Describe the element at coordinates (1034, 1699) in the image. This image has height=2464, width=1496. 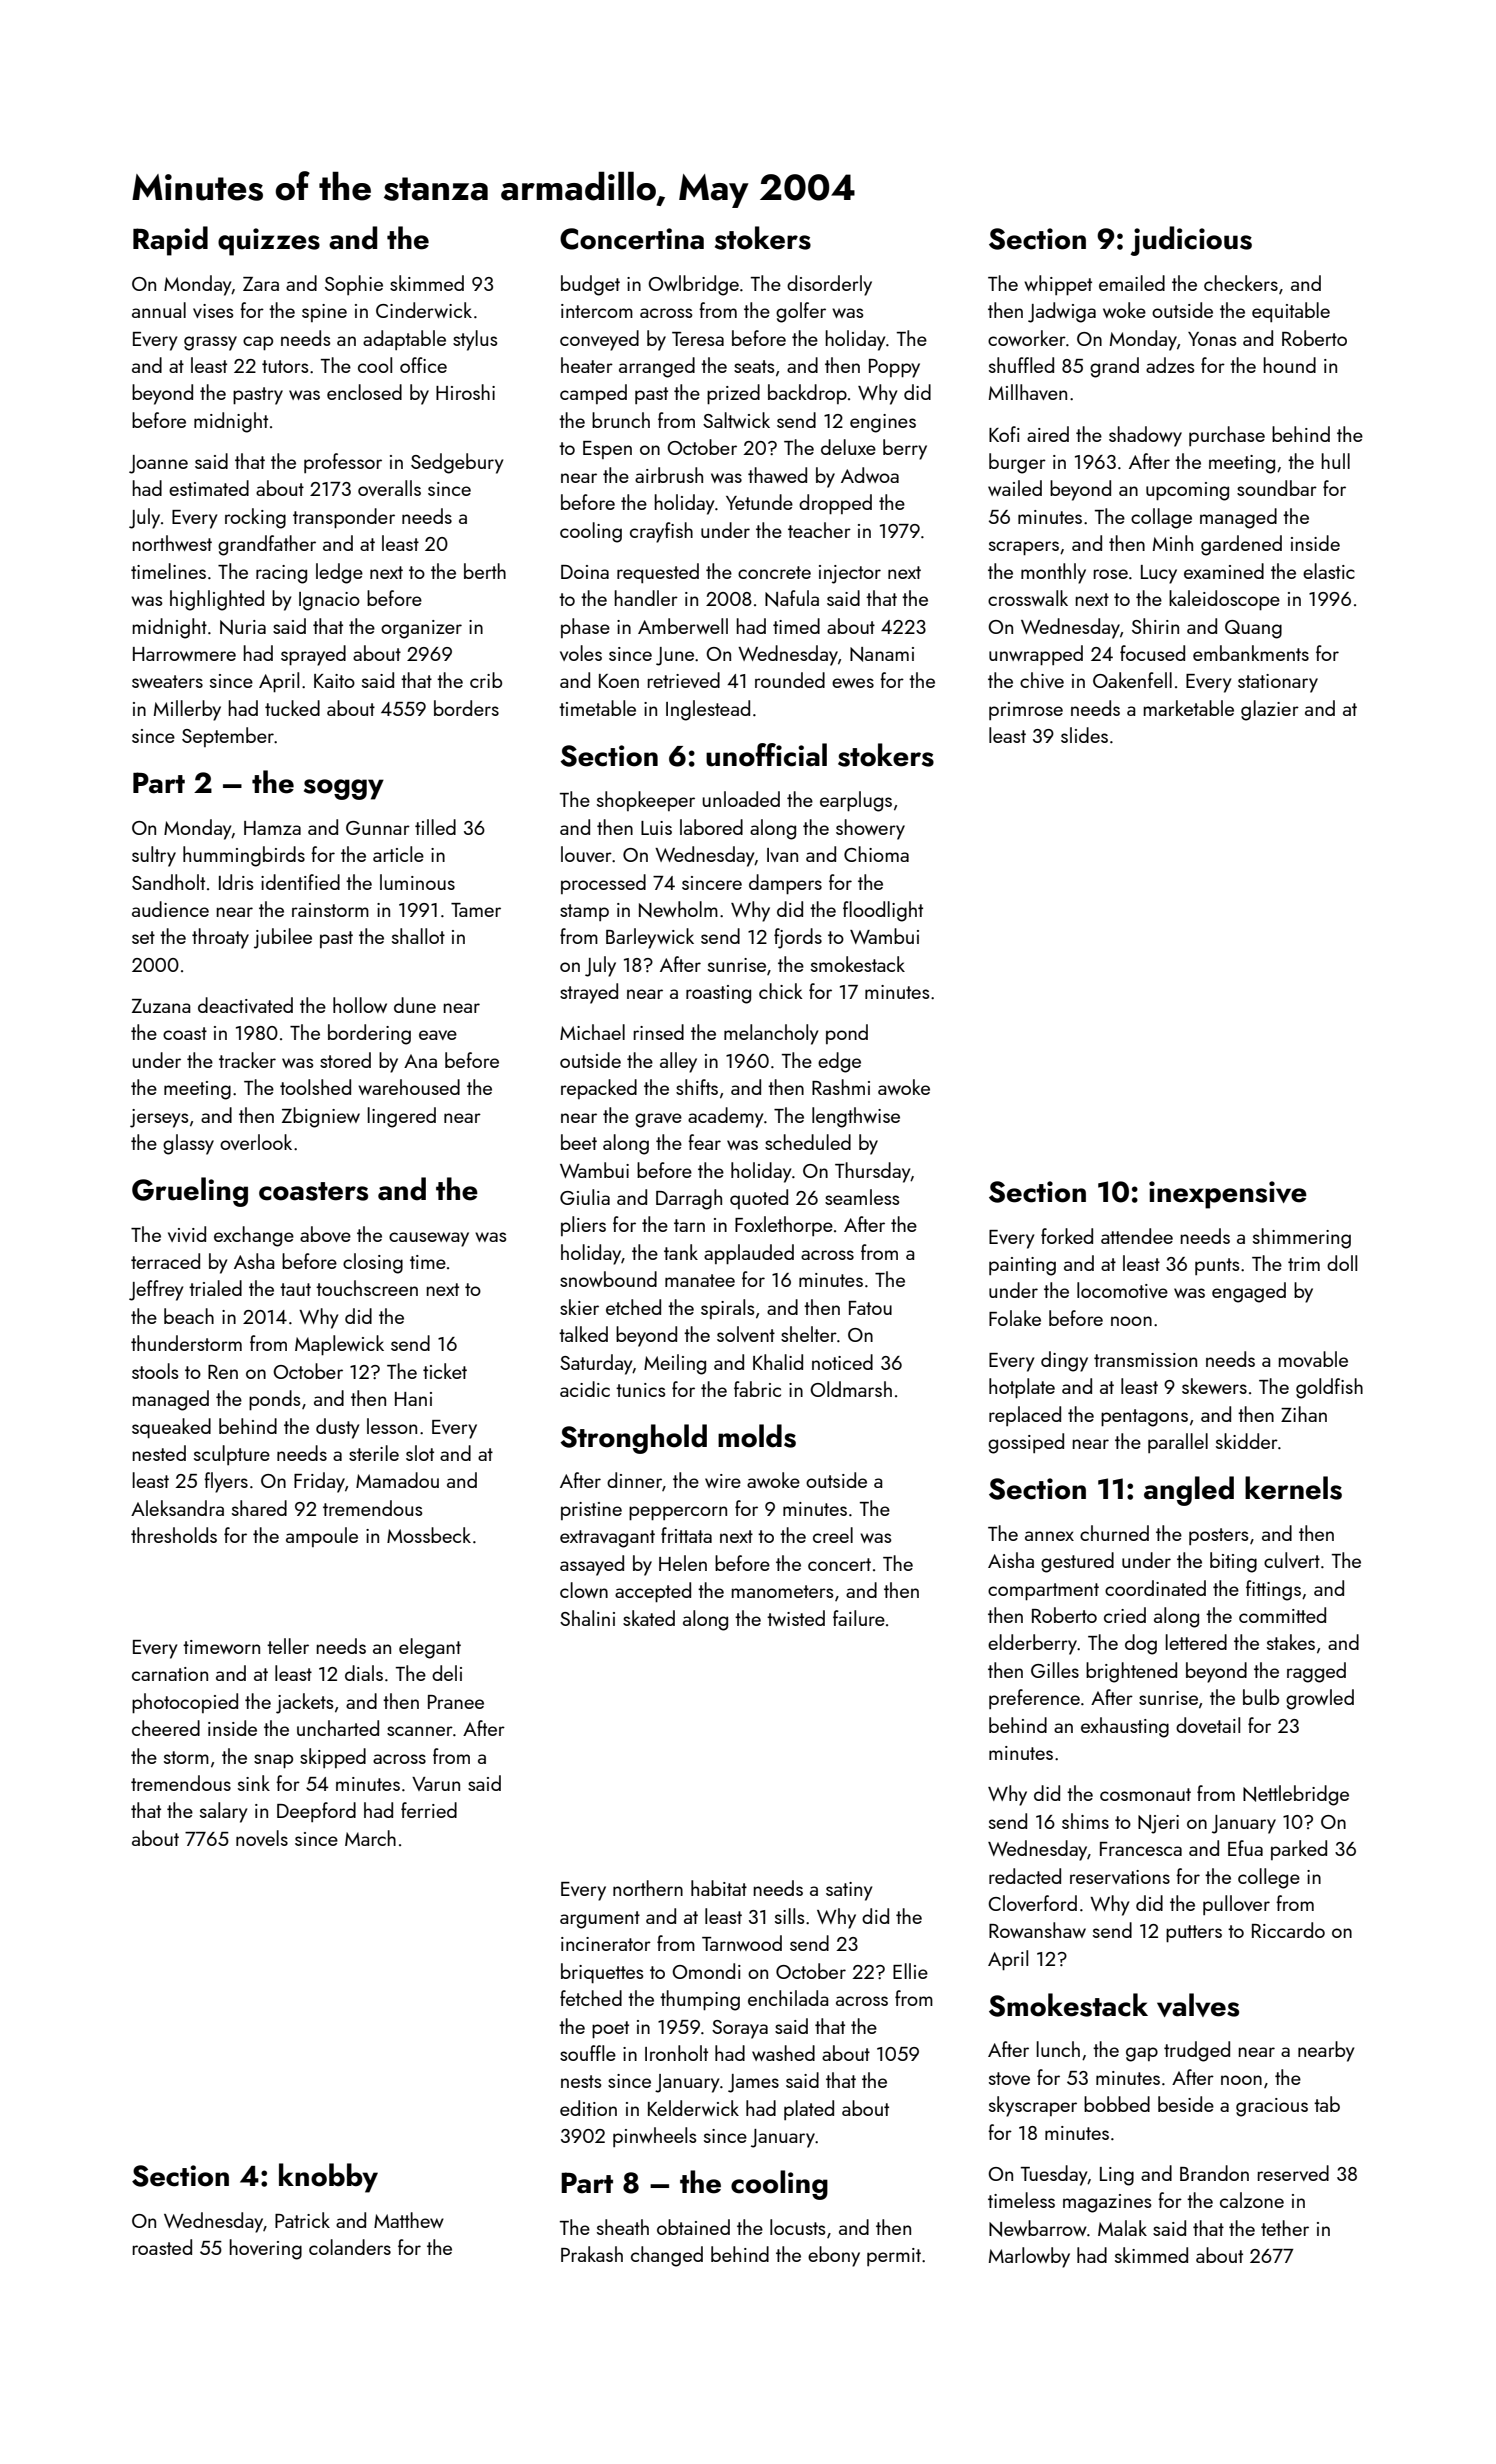
I see `preference` at that location.
